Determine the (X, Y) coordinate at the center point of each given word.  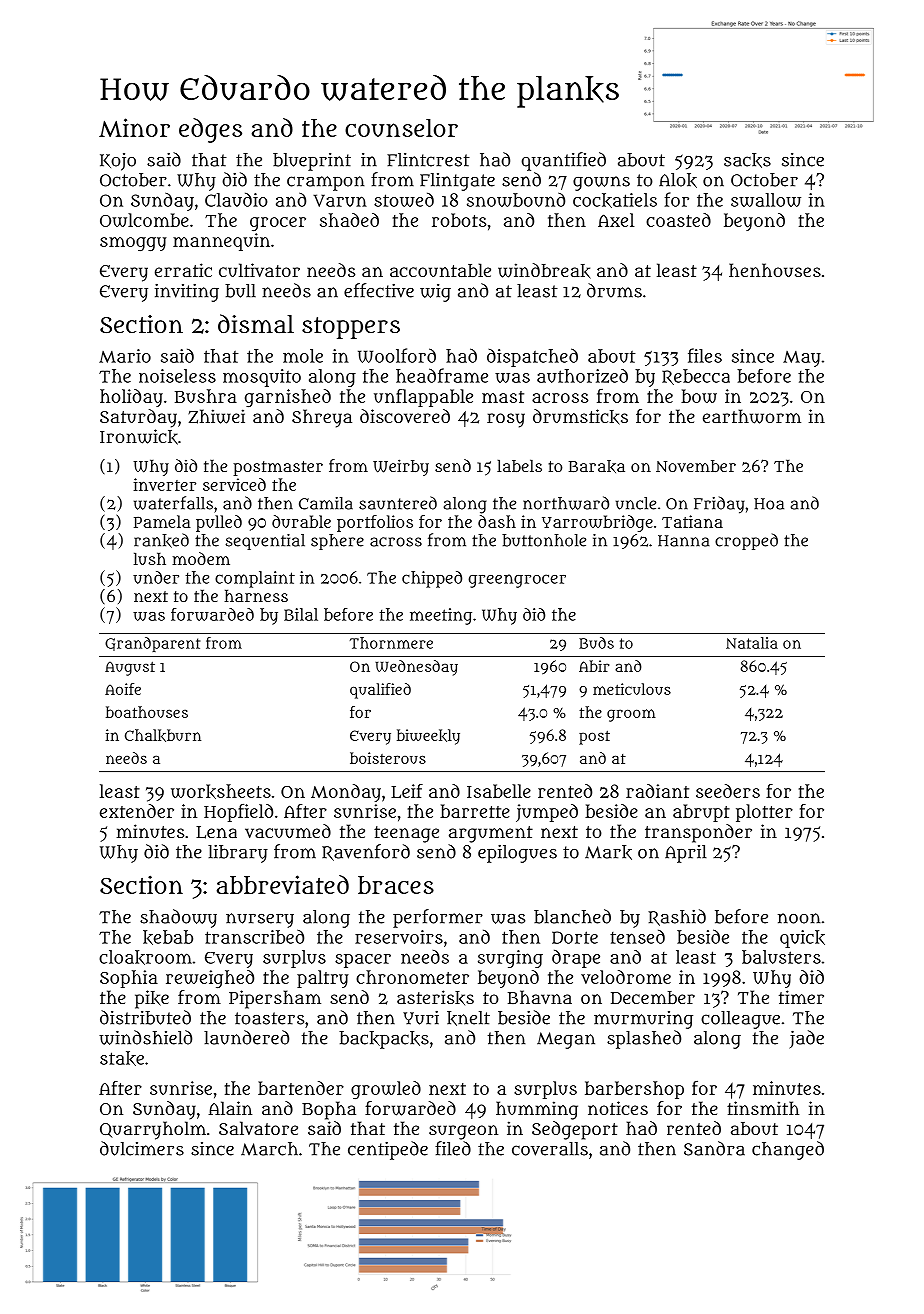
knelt (468, 1018)
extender (137, 811)
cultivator (259, 270)
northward (566, 503)
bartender (301, 1088)
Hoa (769, 504)
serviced (234, 484)
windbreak (544, 271)
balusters (781, 957)
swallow (766, 200)
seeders (728, 791)
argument (491, 834)
